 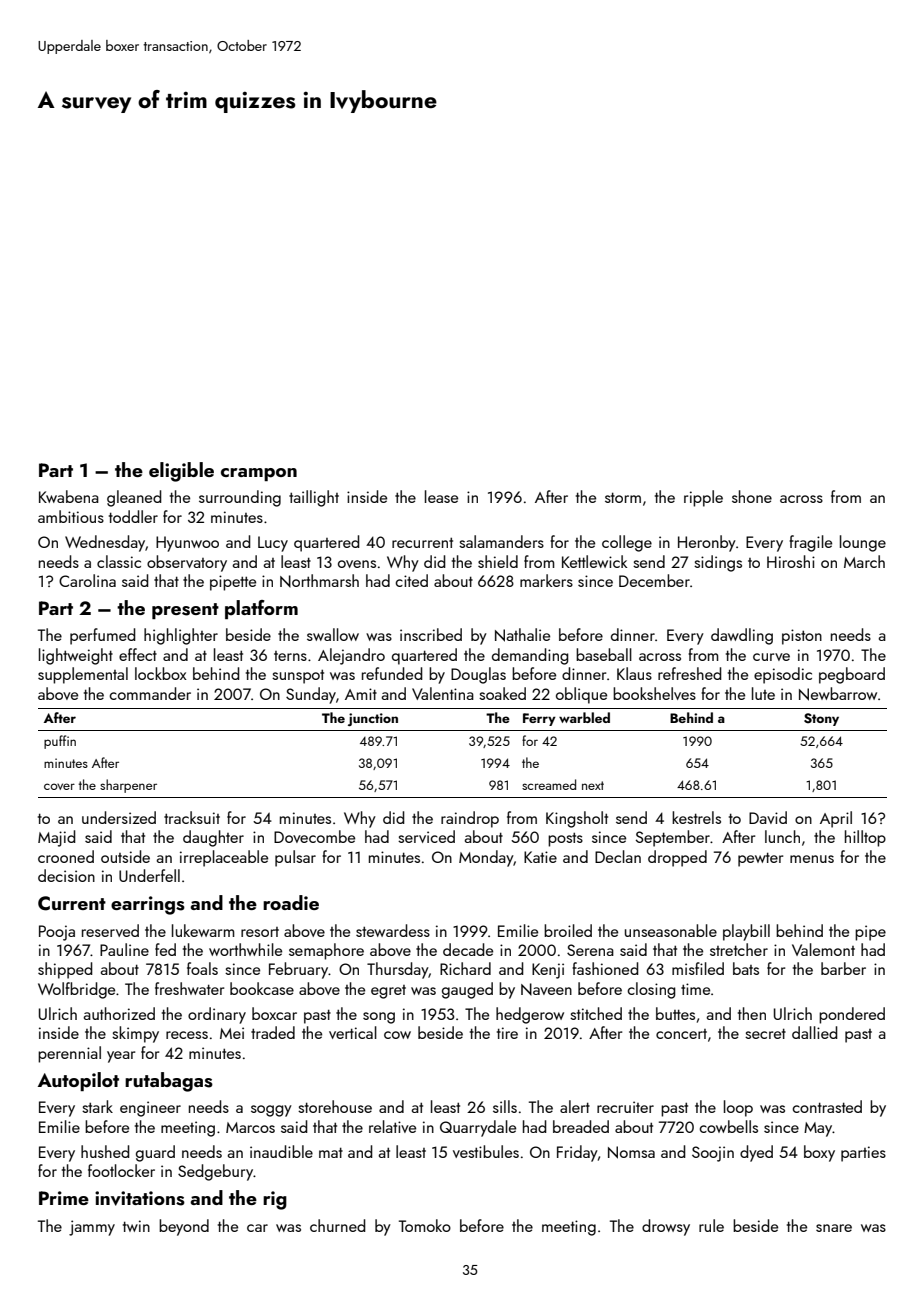 What do you see at coordinates (165, 949) in the page?
I see `fed` at bounding box center [165, 949].
